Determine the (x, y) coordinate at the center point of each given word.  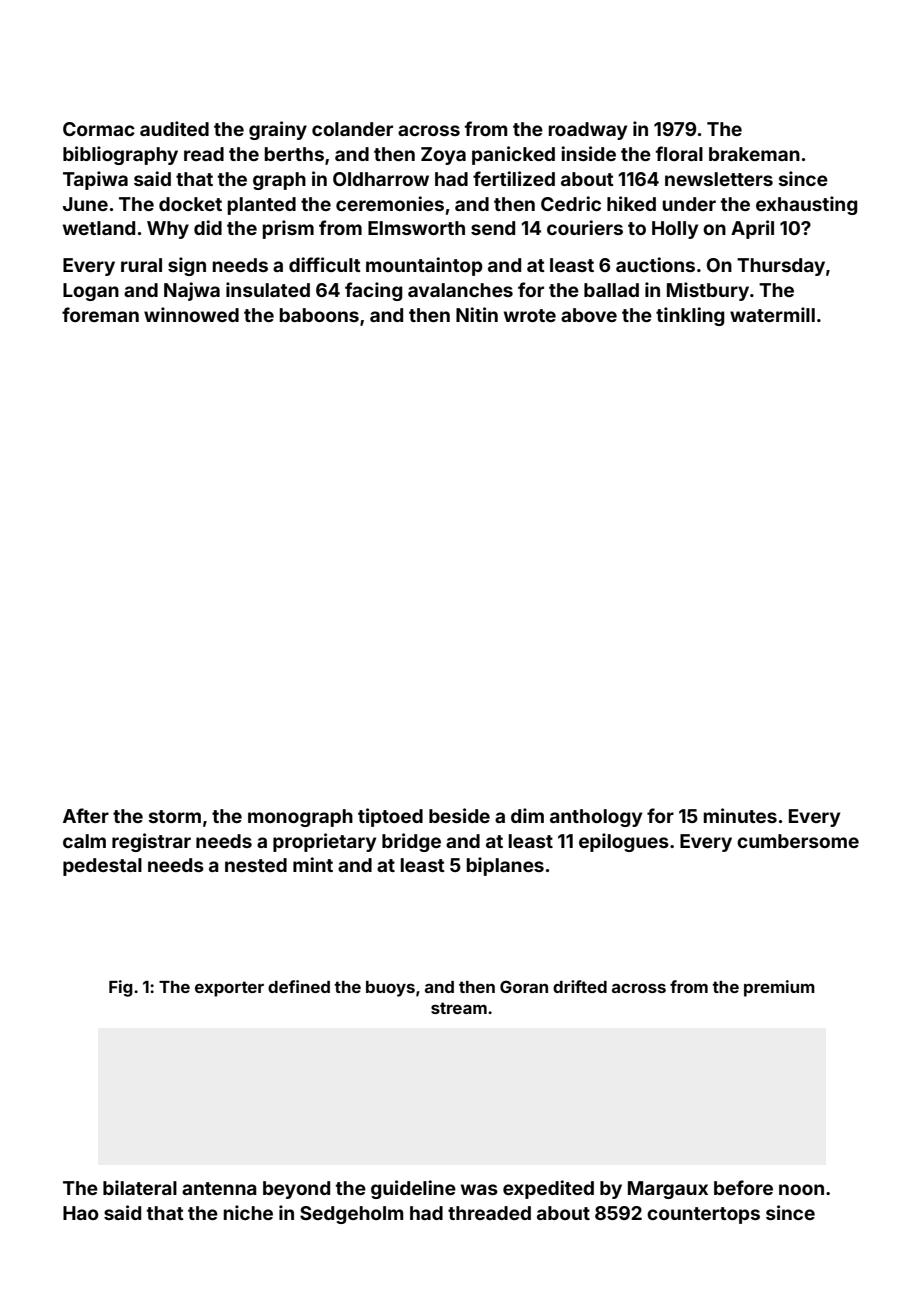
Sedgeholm (351, 1215)
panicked (513, 155)
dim (527, 815)
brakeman (754, 154)
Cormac (99, 129)
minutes (740, 815)
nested (256, 865)
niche (248, 1212)
